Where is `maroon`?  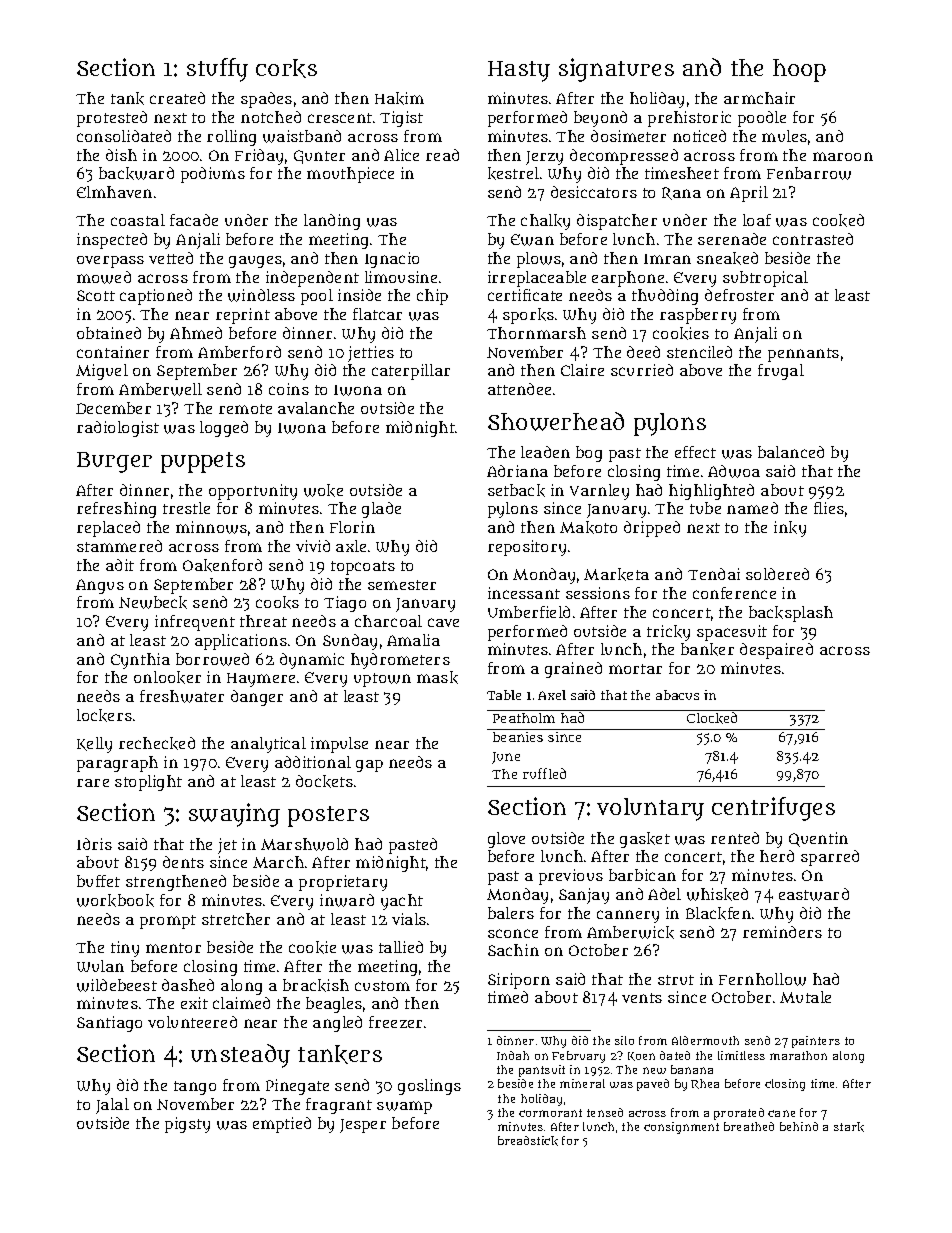
maroon is located at coordinates (843, 156).
